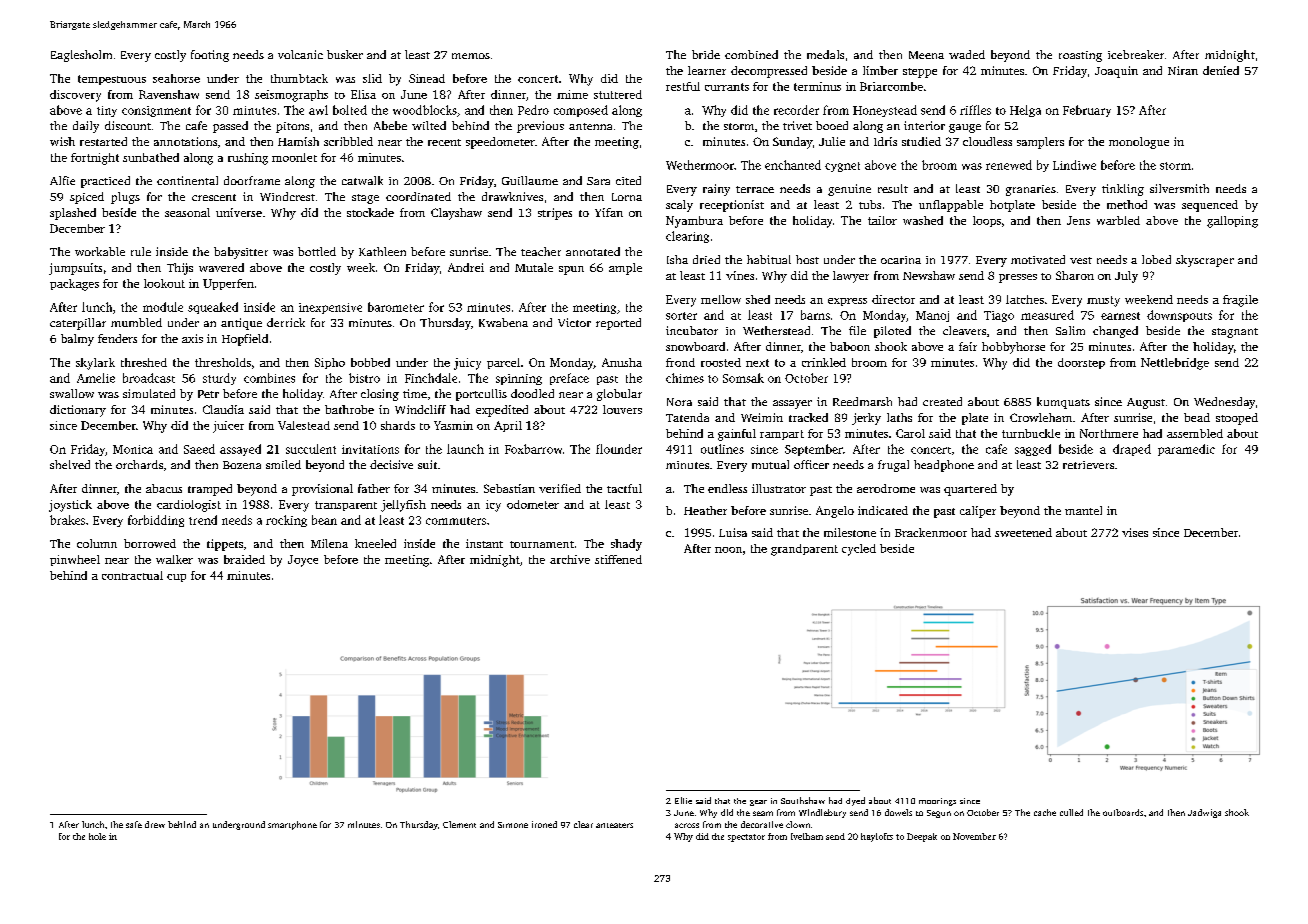 The width and height of the screenshot is (1308, 924). I want to click on vises, so click(1135, 532).
